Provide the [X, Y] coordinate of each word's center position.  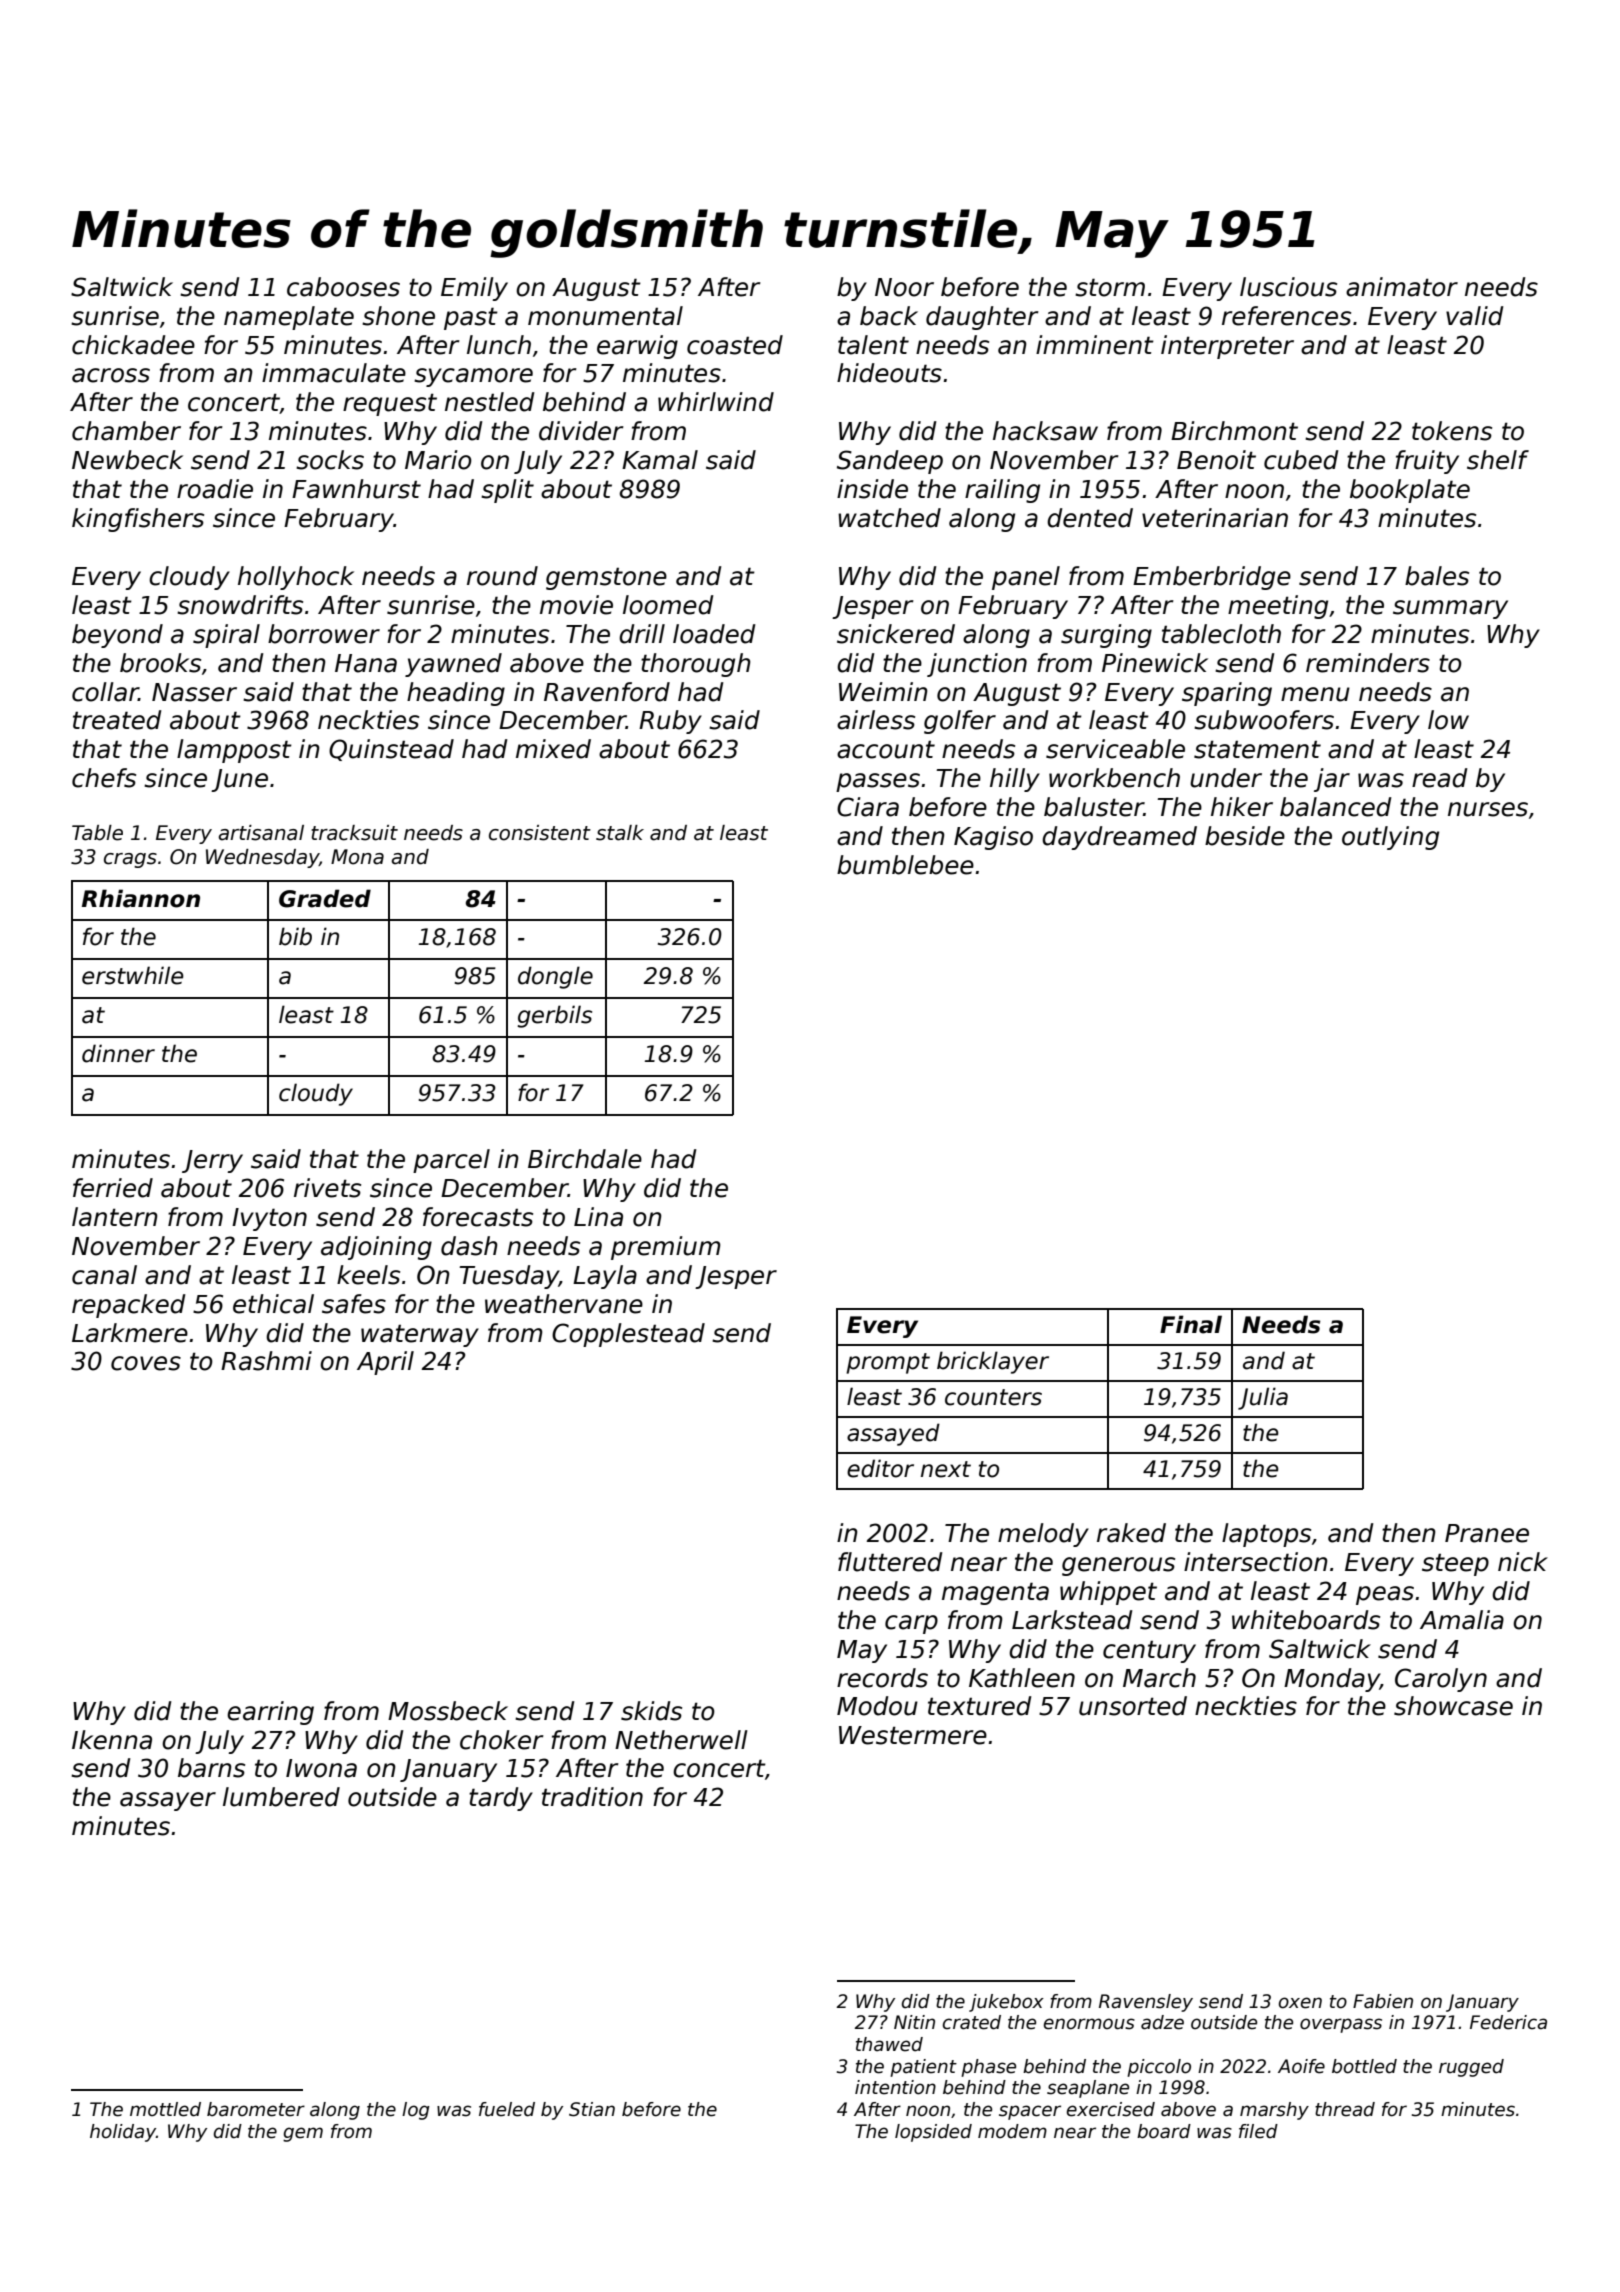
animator [1402, 287]
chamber [126, 431]
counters [993, 1397]
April [385, 1363]
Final [1191, 1324]
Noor [904, 287]
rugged [1471, 2068]
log [416, 2111]
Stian [592, 2109]
